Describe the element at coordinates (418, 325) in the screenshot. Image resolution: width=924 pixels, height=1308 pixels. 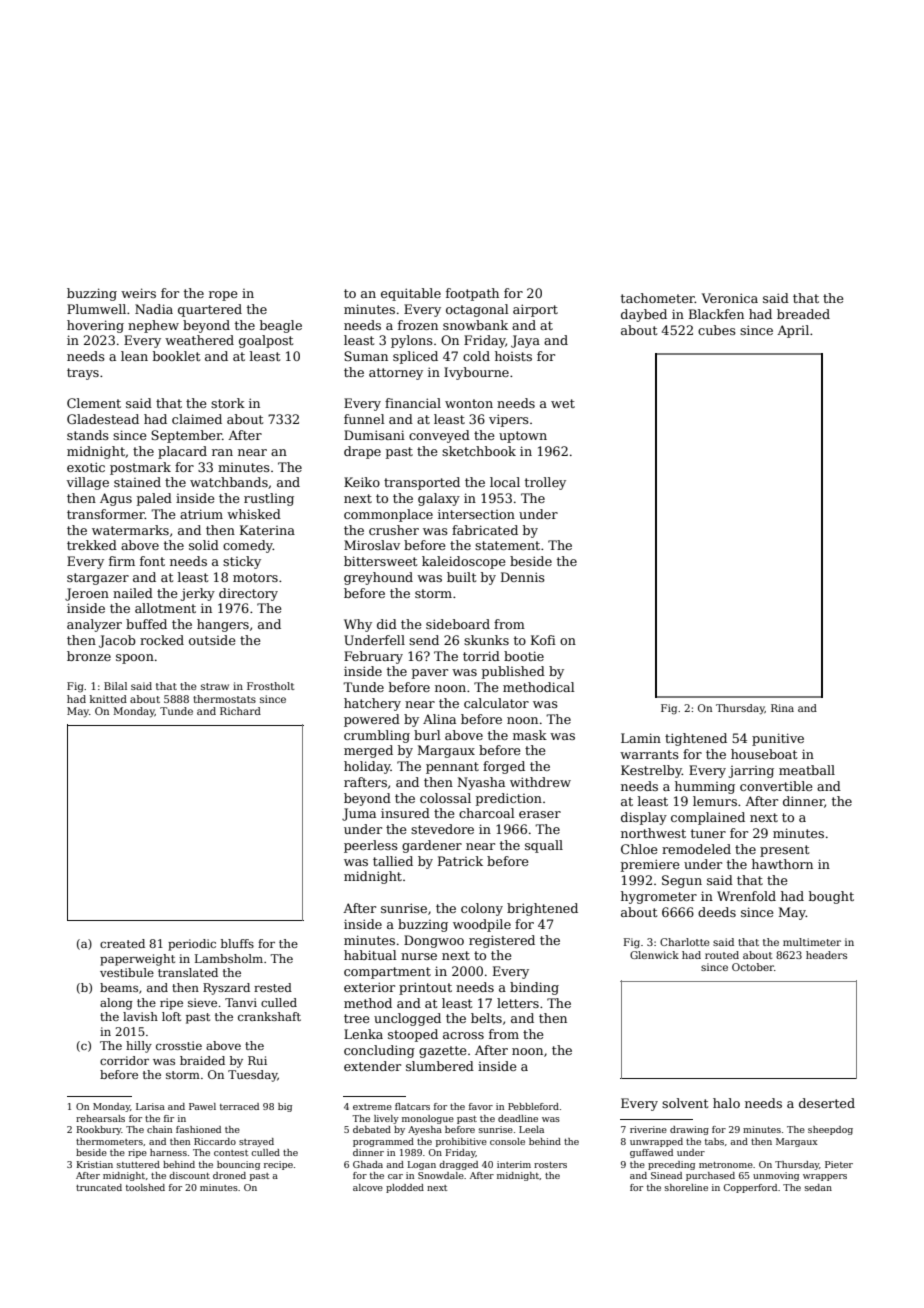
I see `frozen` at that location.
